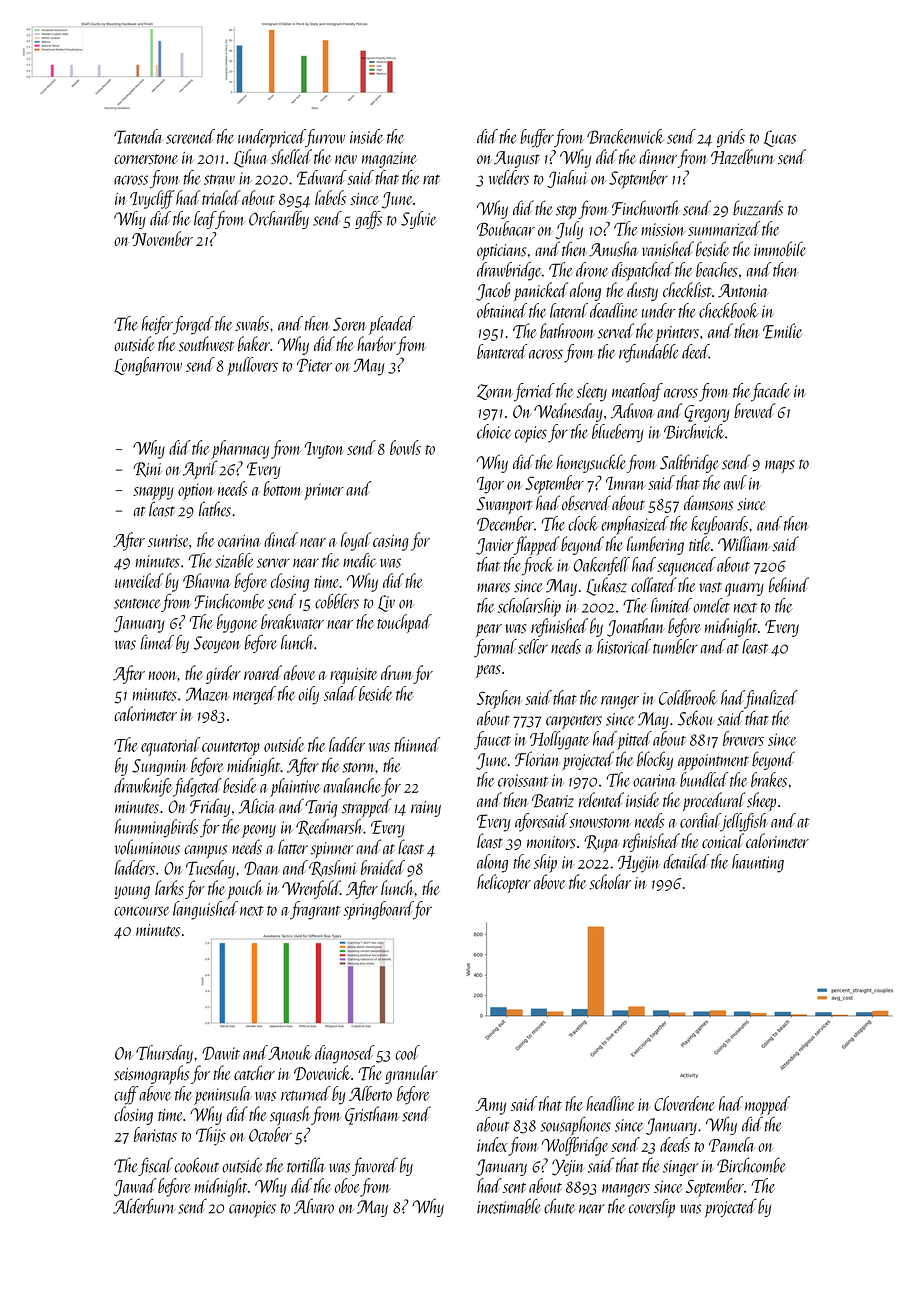 The image size is (924, 1311). Describe the element at coordinates (782, 331) in the screenshot. I see `Emilie` at that location.
